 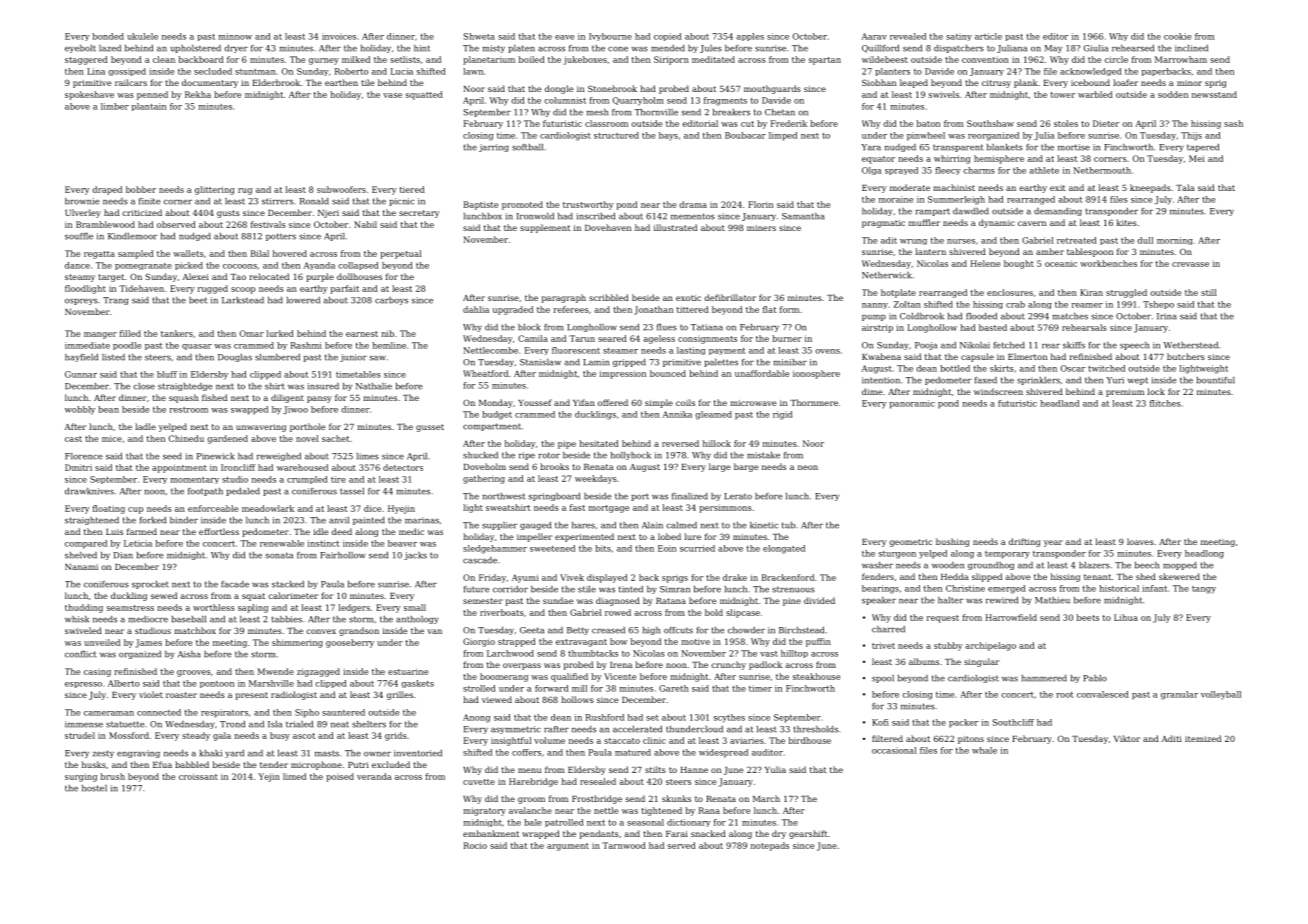 What do you see at coordinates (668, 373) in the page?
I see `bounced` at bounding box center [668, 373].
